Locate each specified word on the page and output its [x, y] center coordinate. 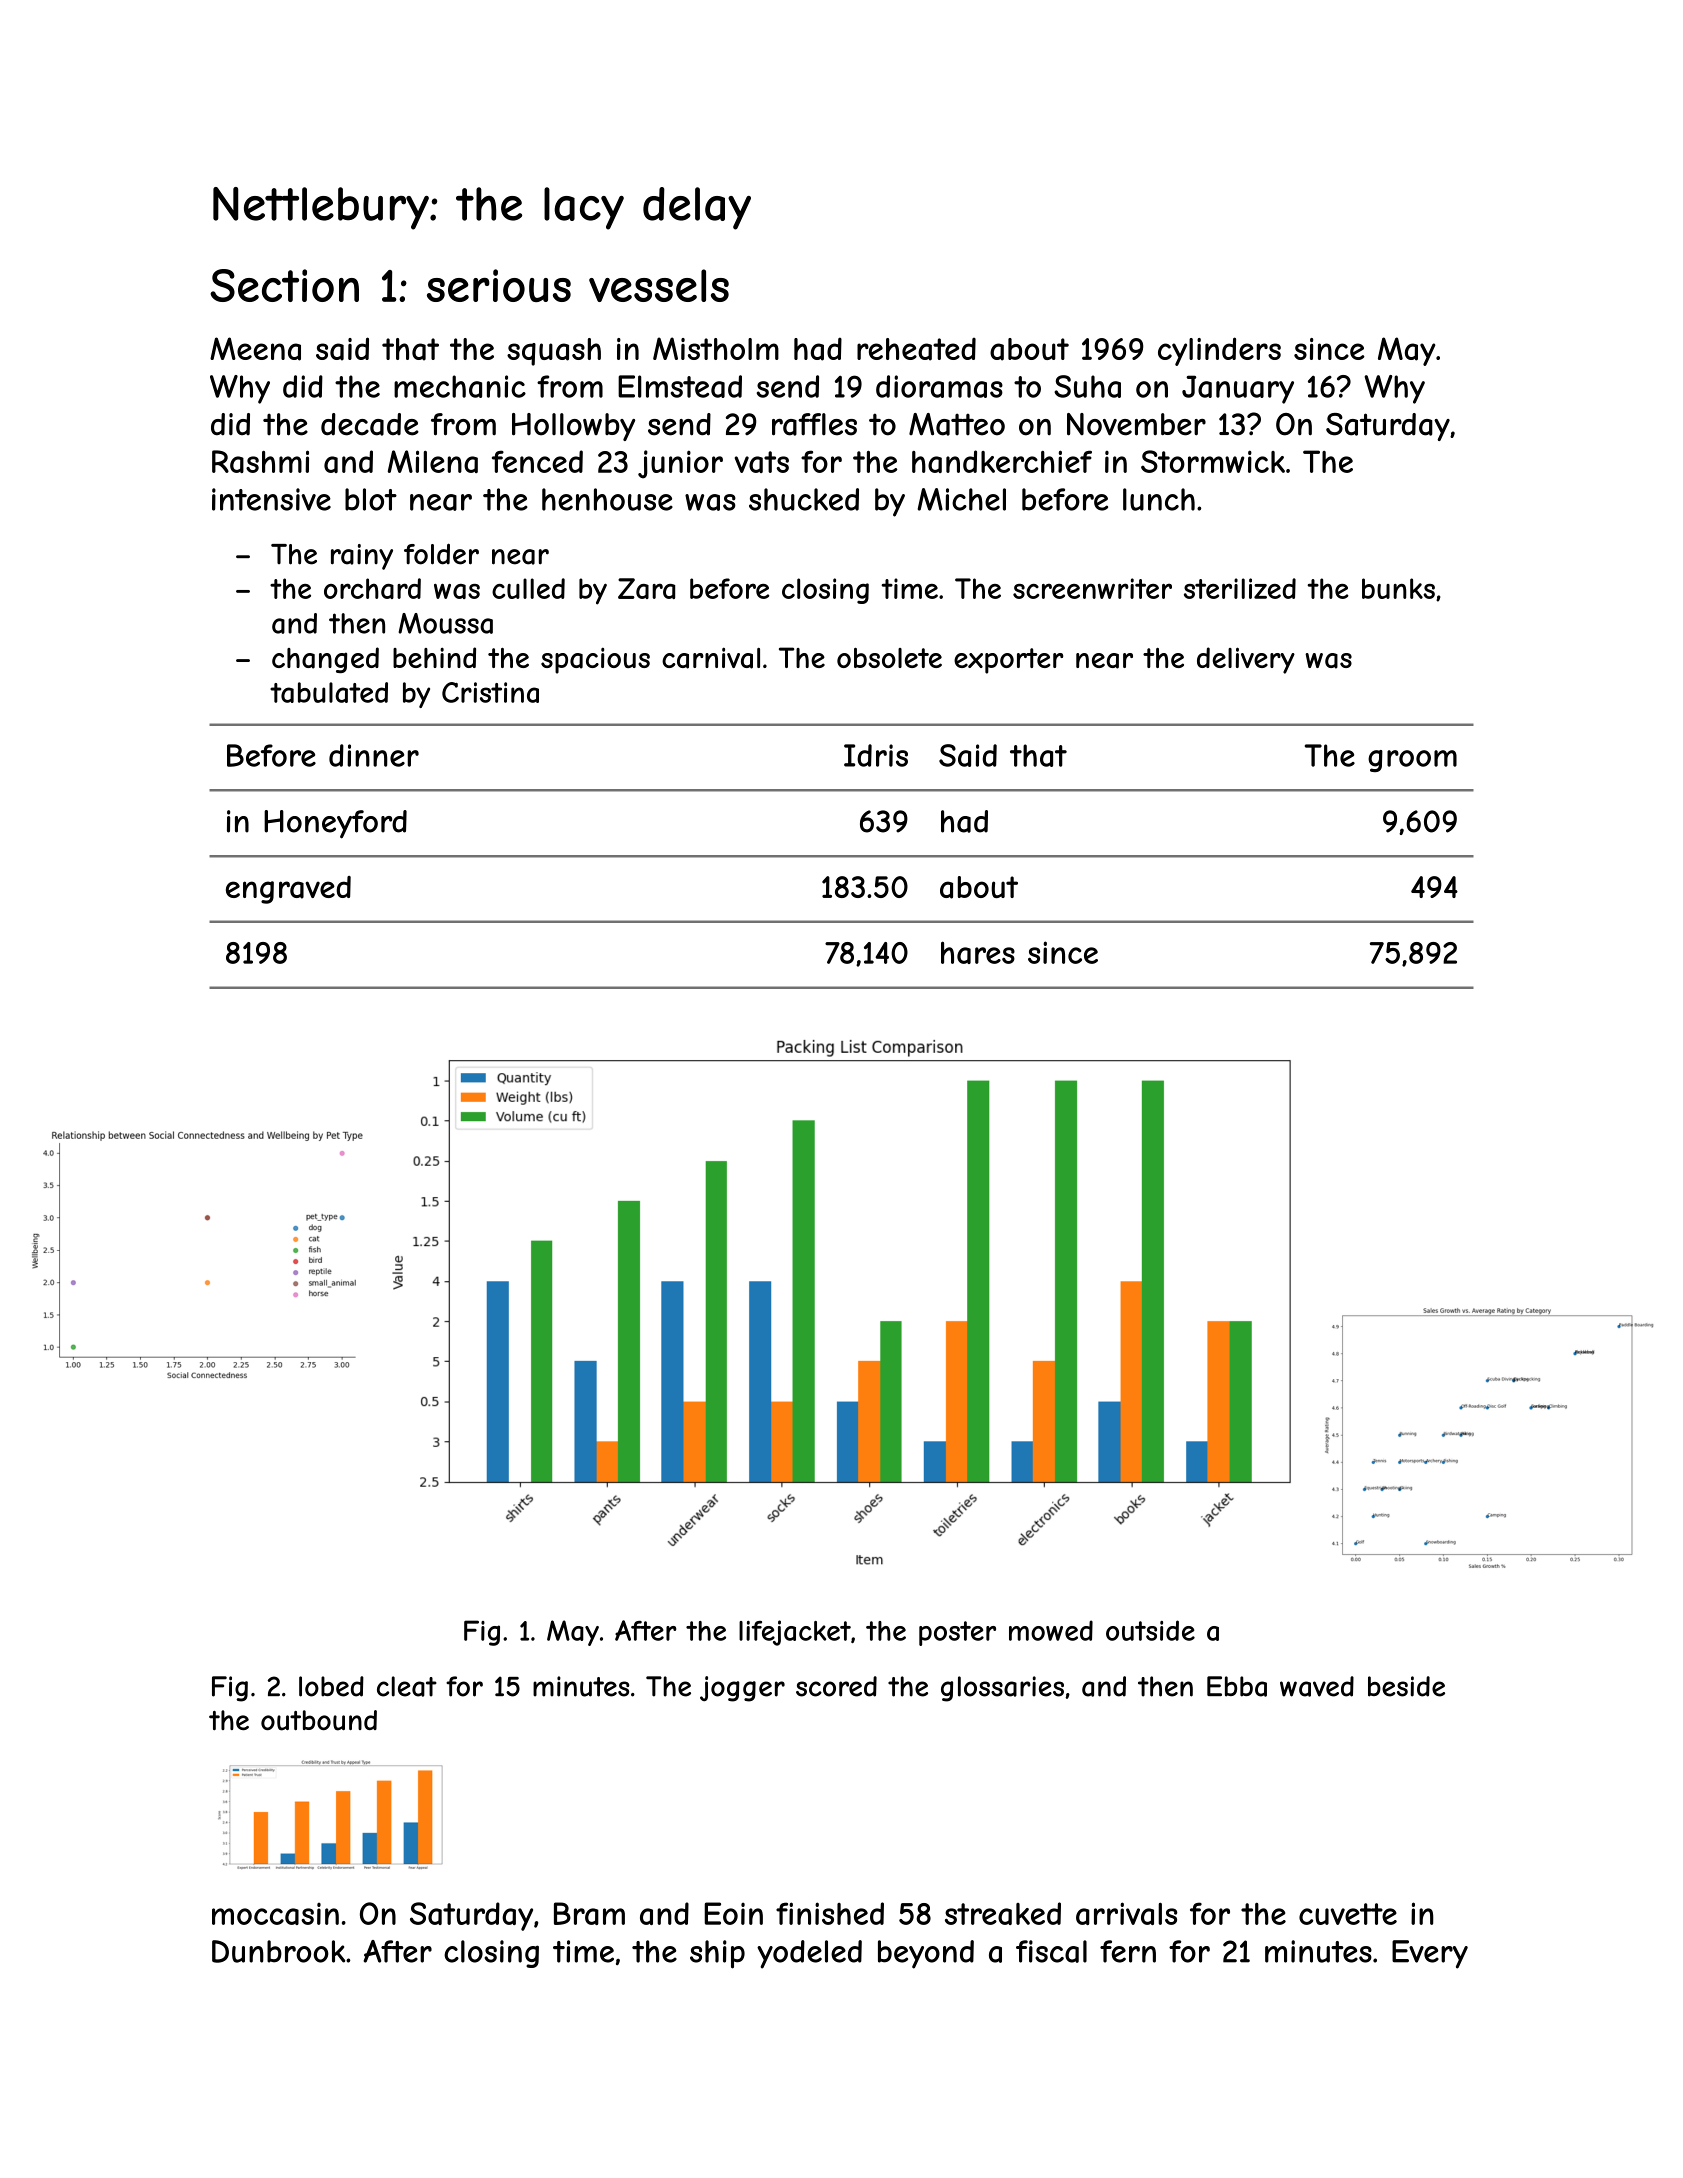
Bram [589, 1913]
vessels [659, 285]
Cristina [490, 692]
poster [957, 1633]
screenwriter [1092, 588]
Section [284, 285]
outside [1150, 1630]
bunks [1398, 588]
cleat [407, 1686]
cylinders [1219, 351]
